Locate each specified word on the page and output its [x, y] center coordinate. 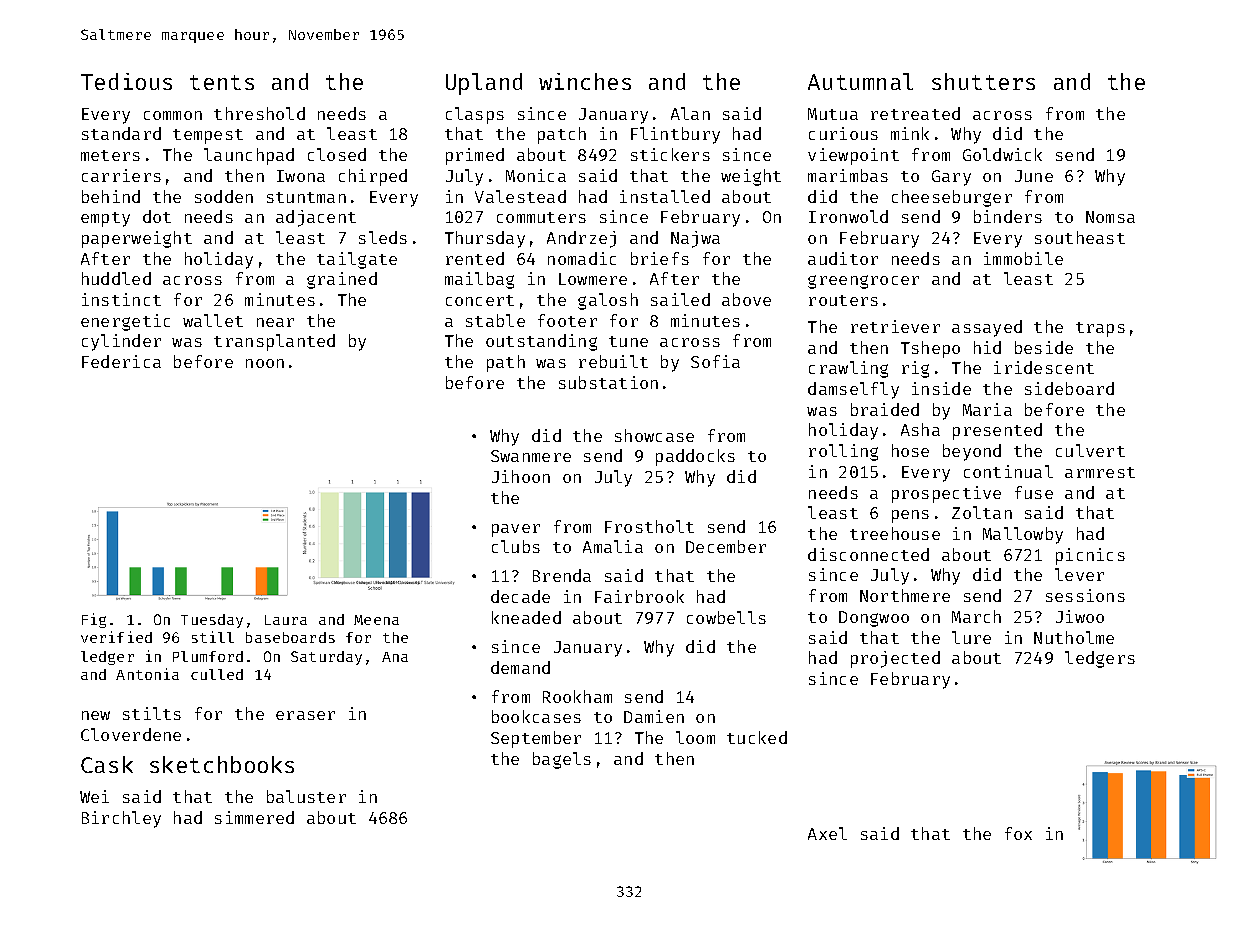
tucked [757, 737]
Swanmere [531, 456]
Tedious [126, 81]
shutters [983, 81]
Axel [827, 833]
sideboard [1069, 388]
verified [116, 637]
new [96, 715]
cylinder [121, 342]
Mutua [833, 114]
